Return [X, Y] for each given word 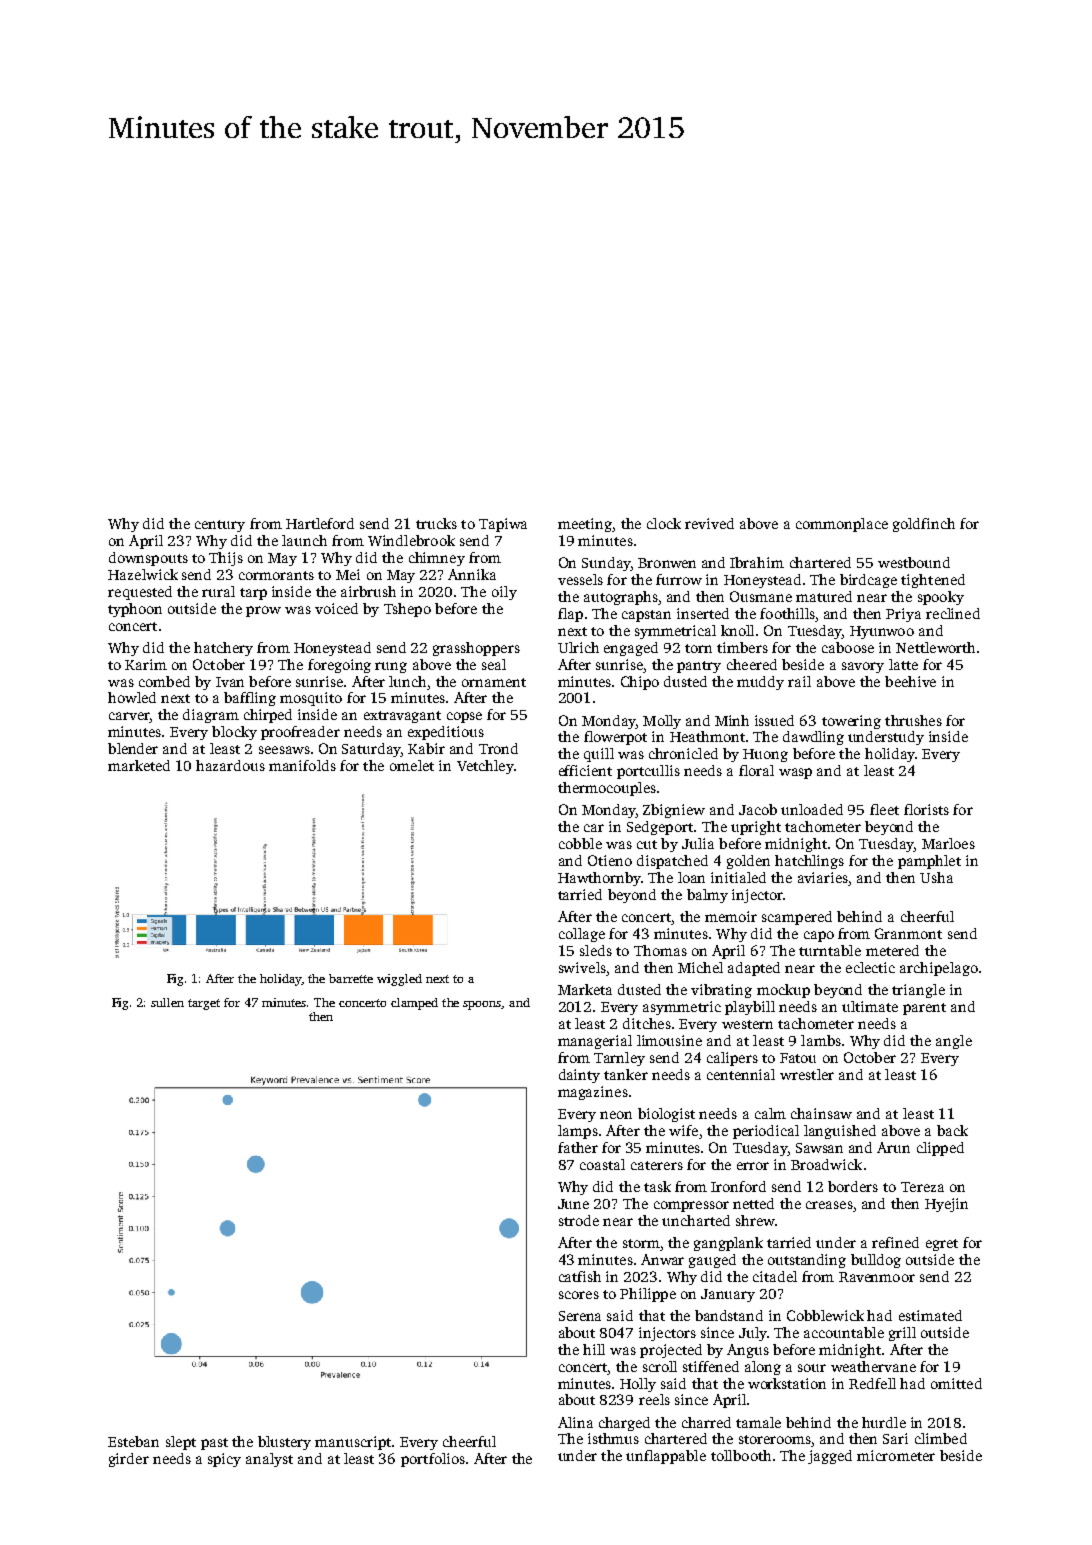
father [578, 1147]
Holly [638, 1385]
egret [942, 1245]
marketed [139, 765]
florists [926, 809]
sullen [167, 1002]
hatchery [223, 649]
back [952, 1130]
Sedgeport [660, 828]
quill [599, 755]
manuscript [353, 1443]
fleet [884, 809]
